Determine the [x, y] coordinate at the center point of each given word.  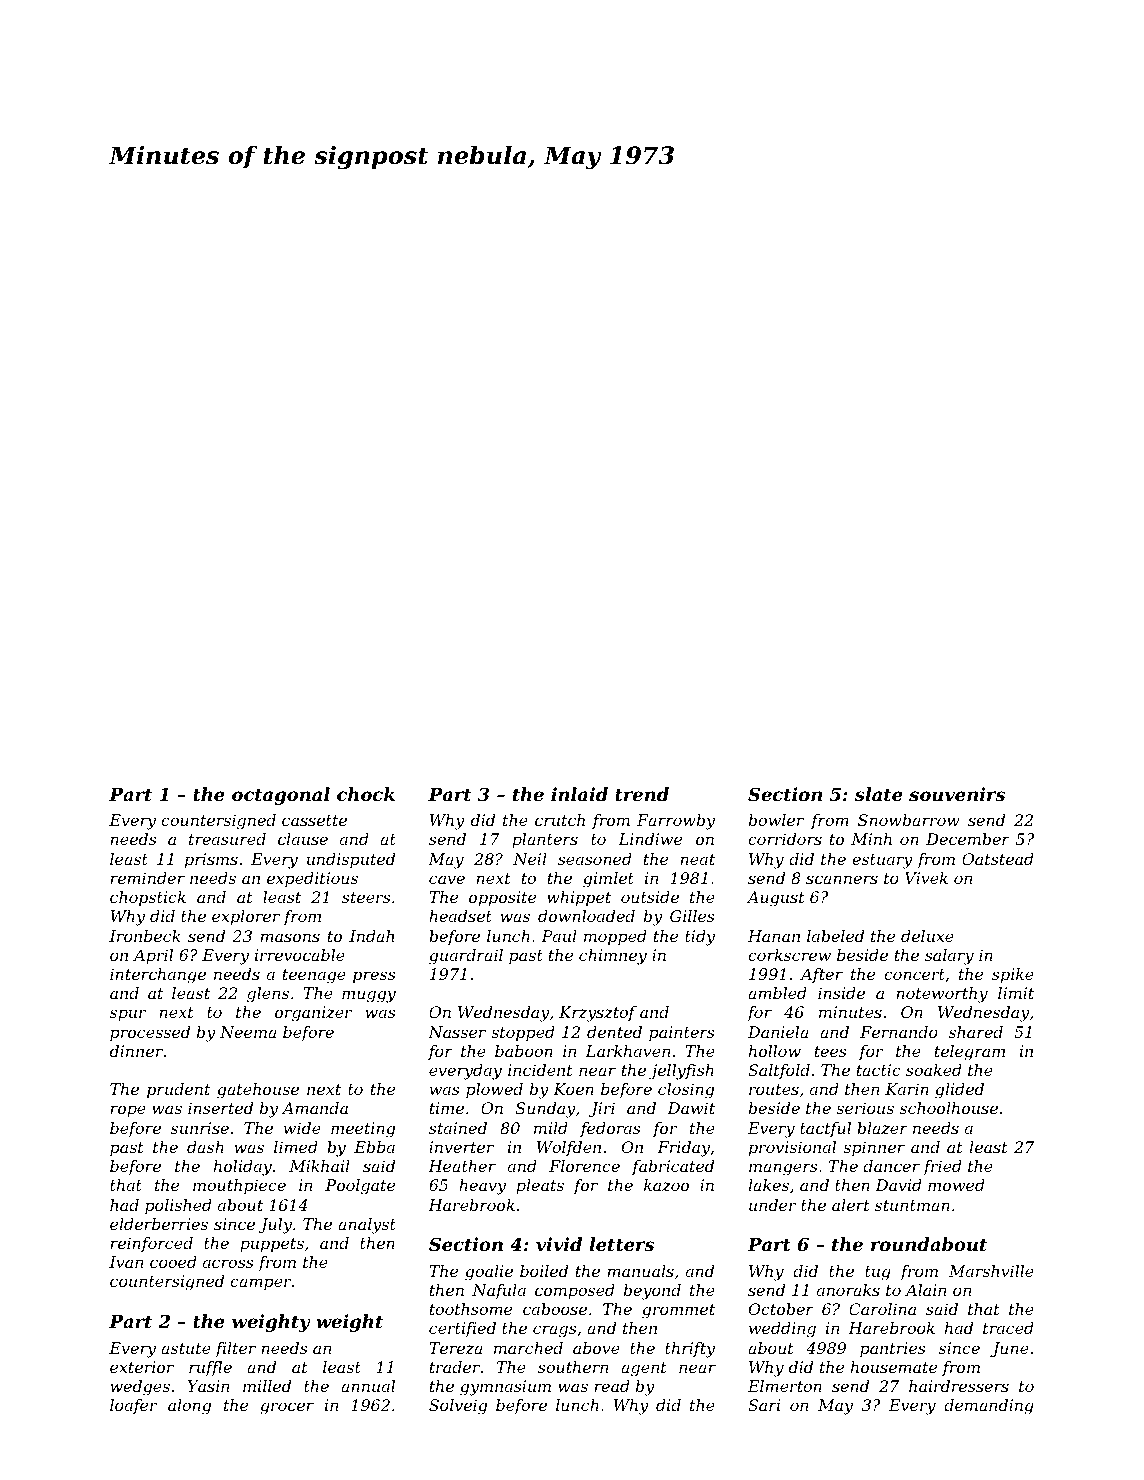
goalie [489, 1273]
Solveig [458, 1407]
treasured [227, 839]
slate [879, 794]
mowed [956, 1185]
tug [878, 1273]
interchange [158, 976]
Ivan [126, 1262]
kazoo [666, 1185]
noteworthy [942, 995]
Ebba [374, 1147]
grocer [287, 1408]
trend [642, 794]
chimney [613, 957]
